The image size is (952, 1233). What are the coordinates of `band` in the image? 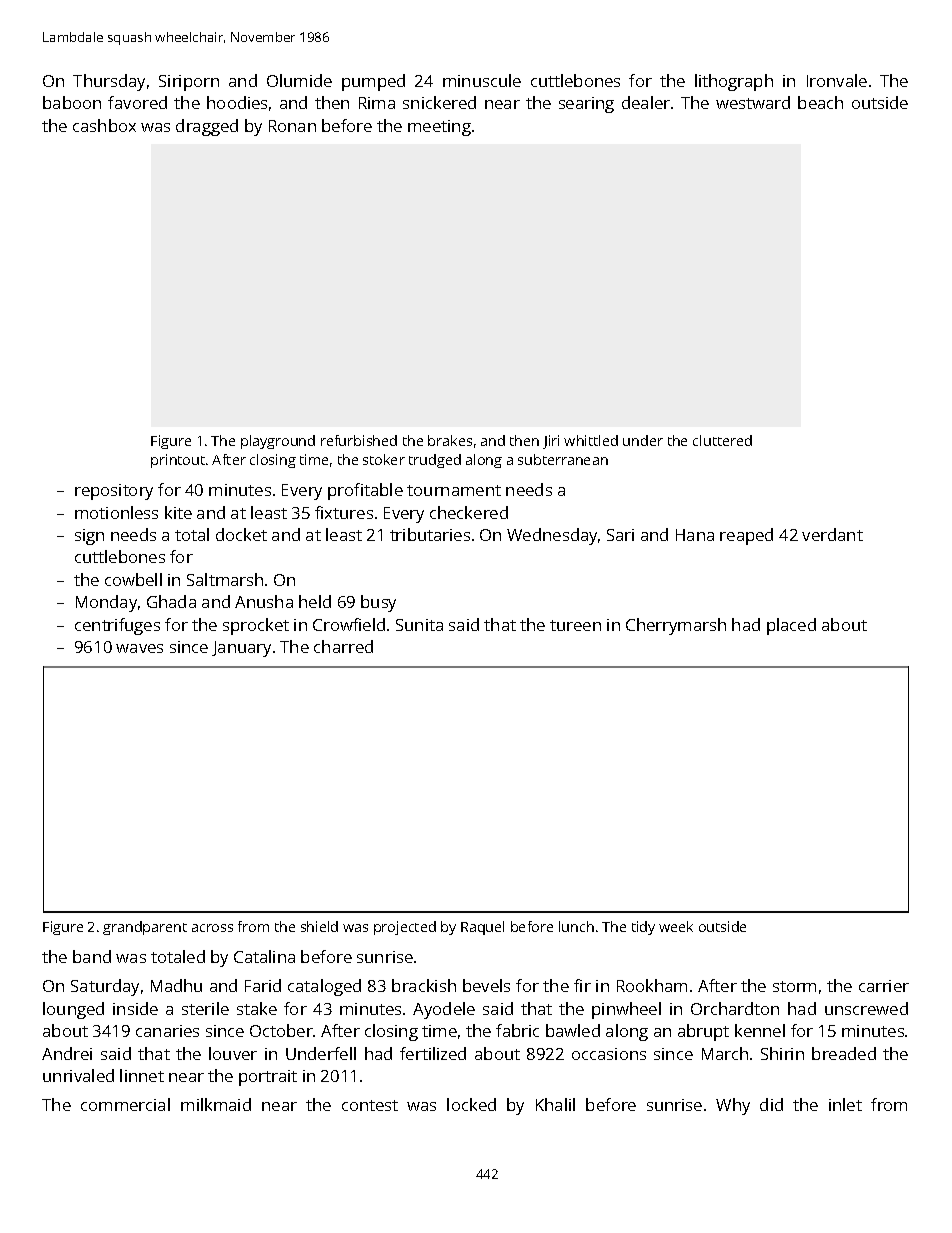 It's located at (92, 956).
